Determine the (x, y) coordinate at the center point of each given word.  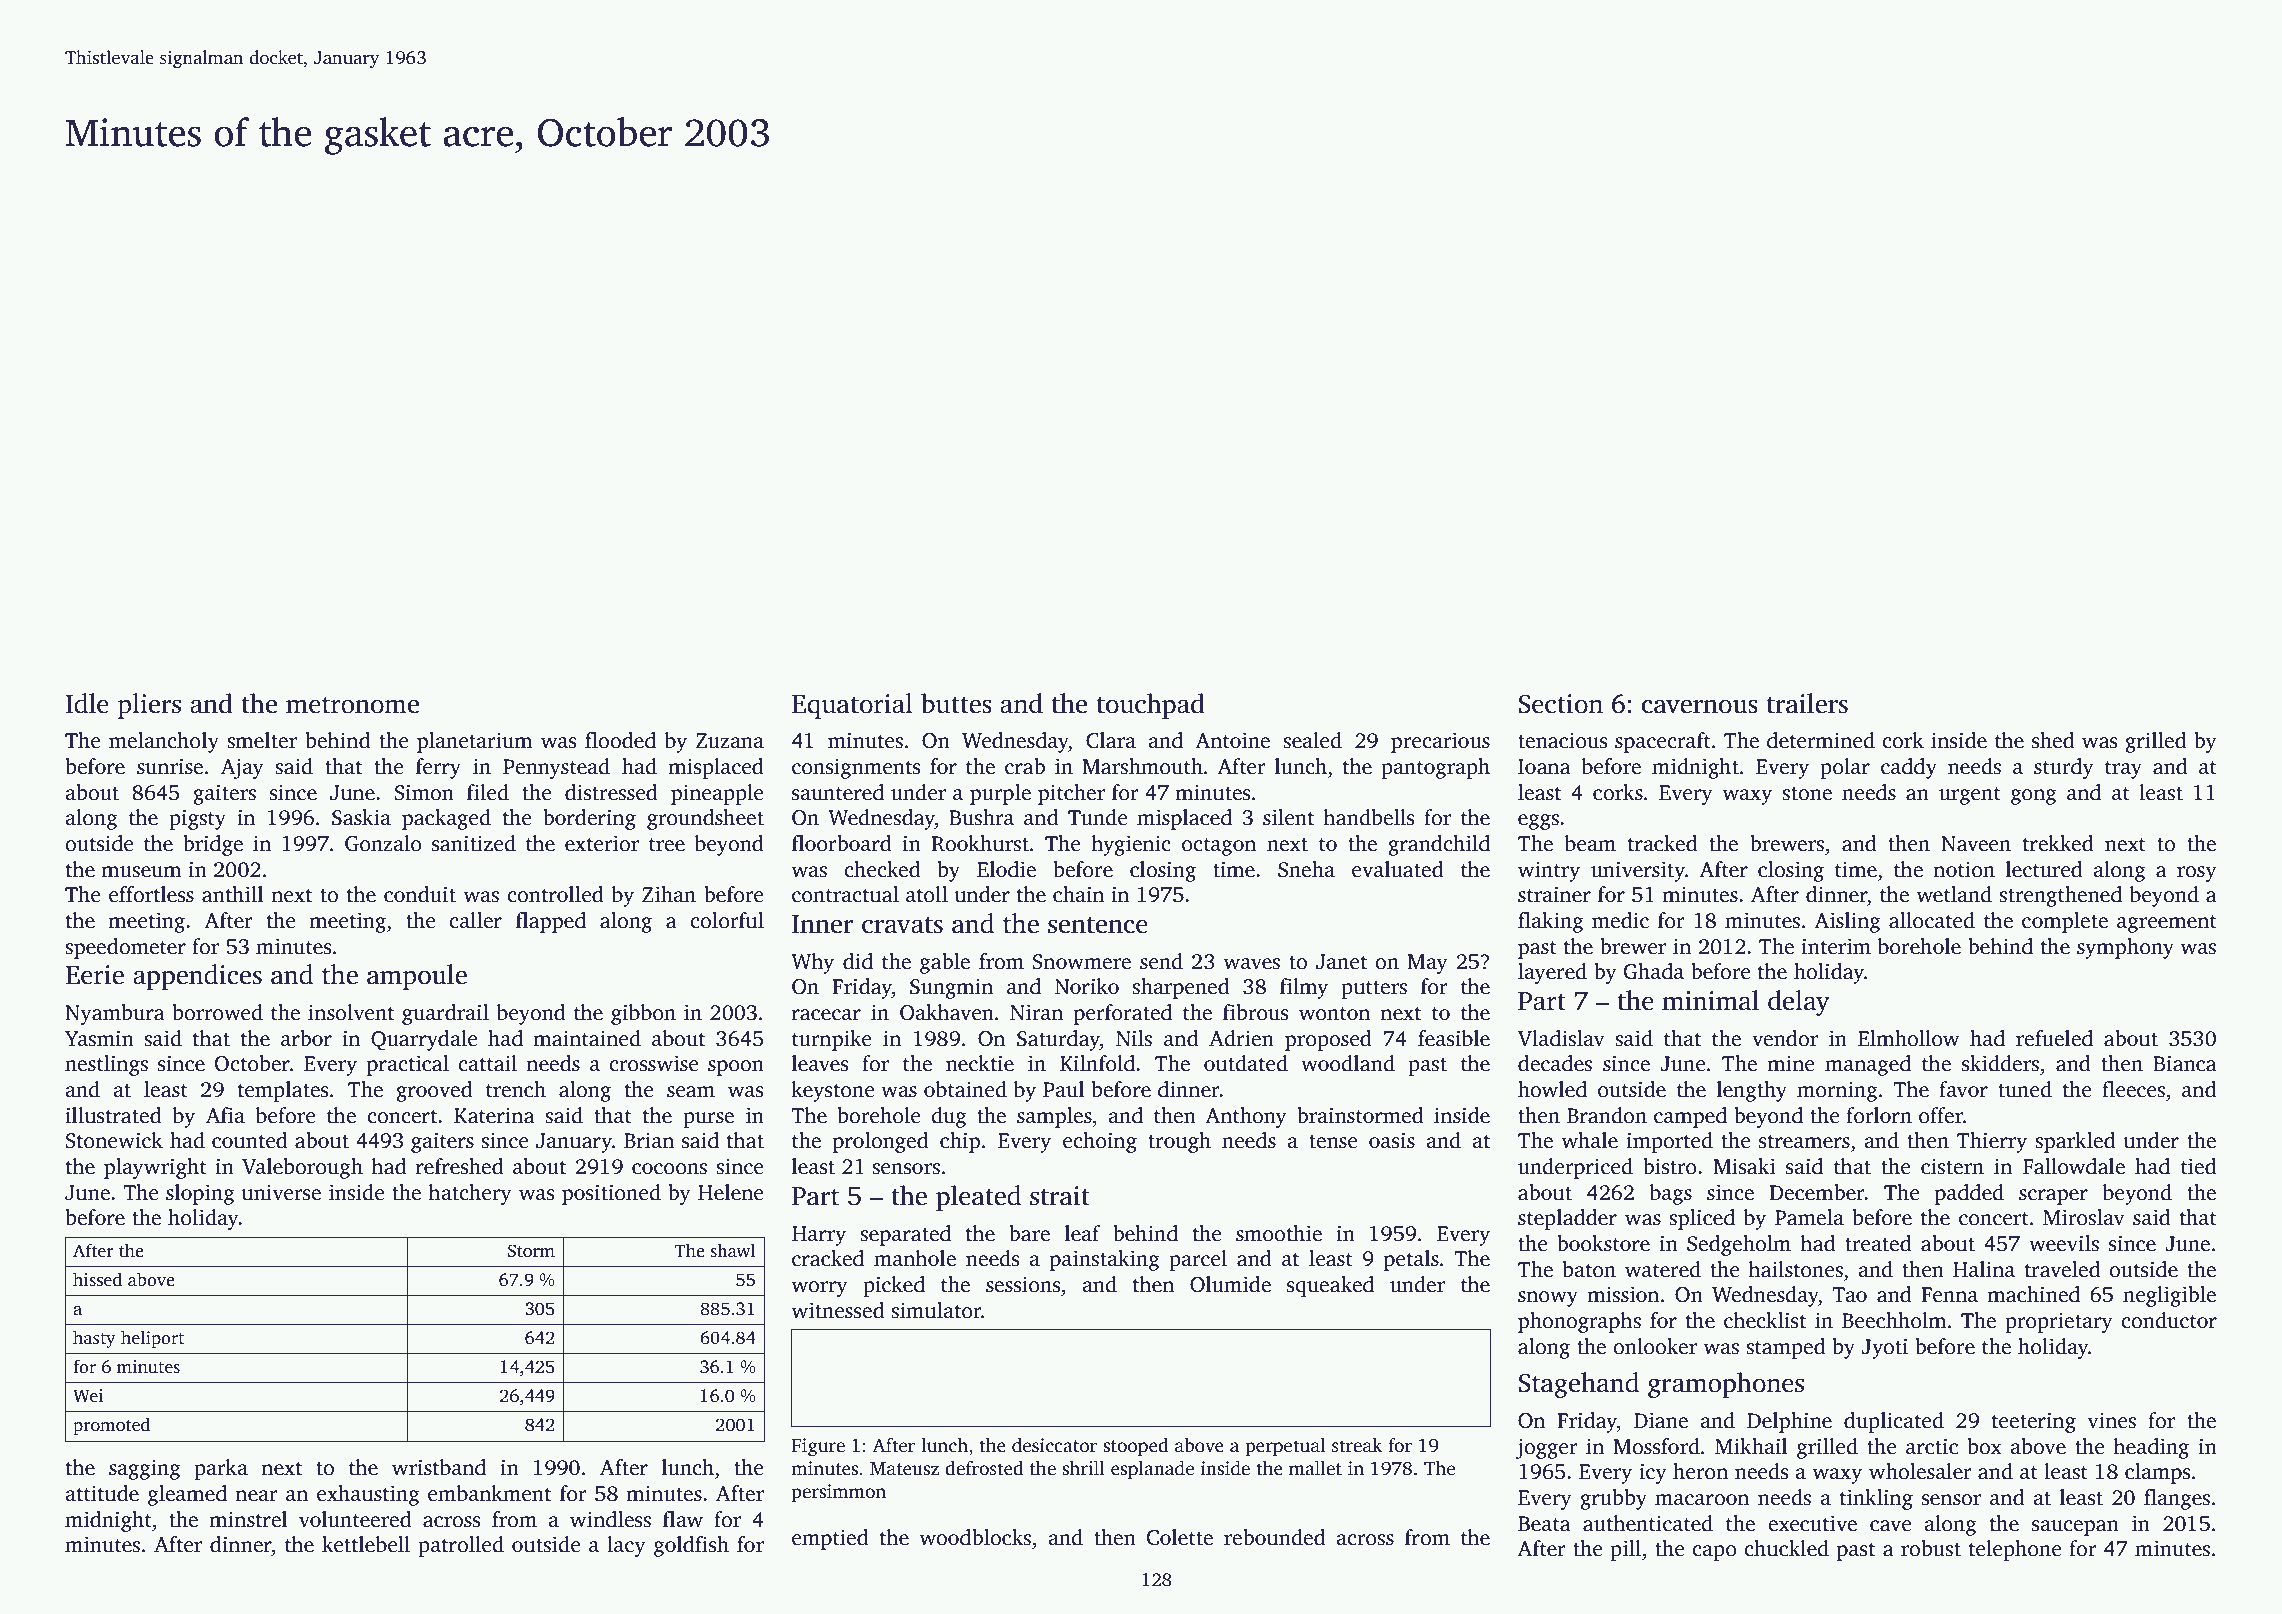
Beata (1544, 1524)
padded (1969, 1194)
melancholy (164, 742)
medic (1620, 920)
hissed (97, 1279)
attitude (102, 1493)
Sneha (1306, 869)
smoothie (1279, 1233)
